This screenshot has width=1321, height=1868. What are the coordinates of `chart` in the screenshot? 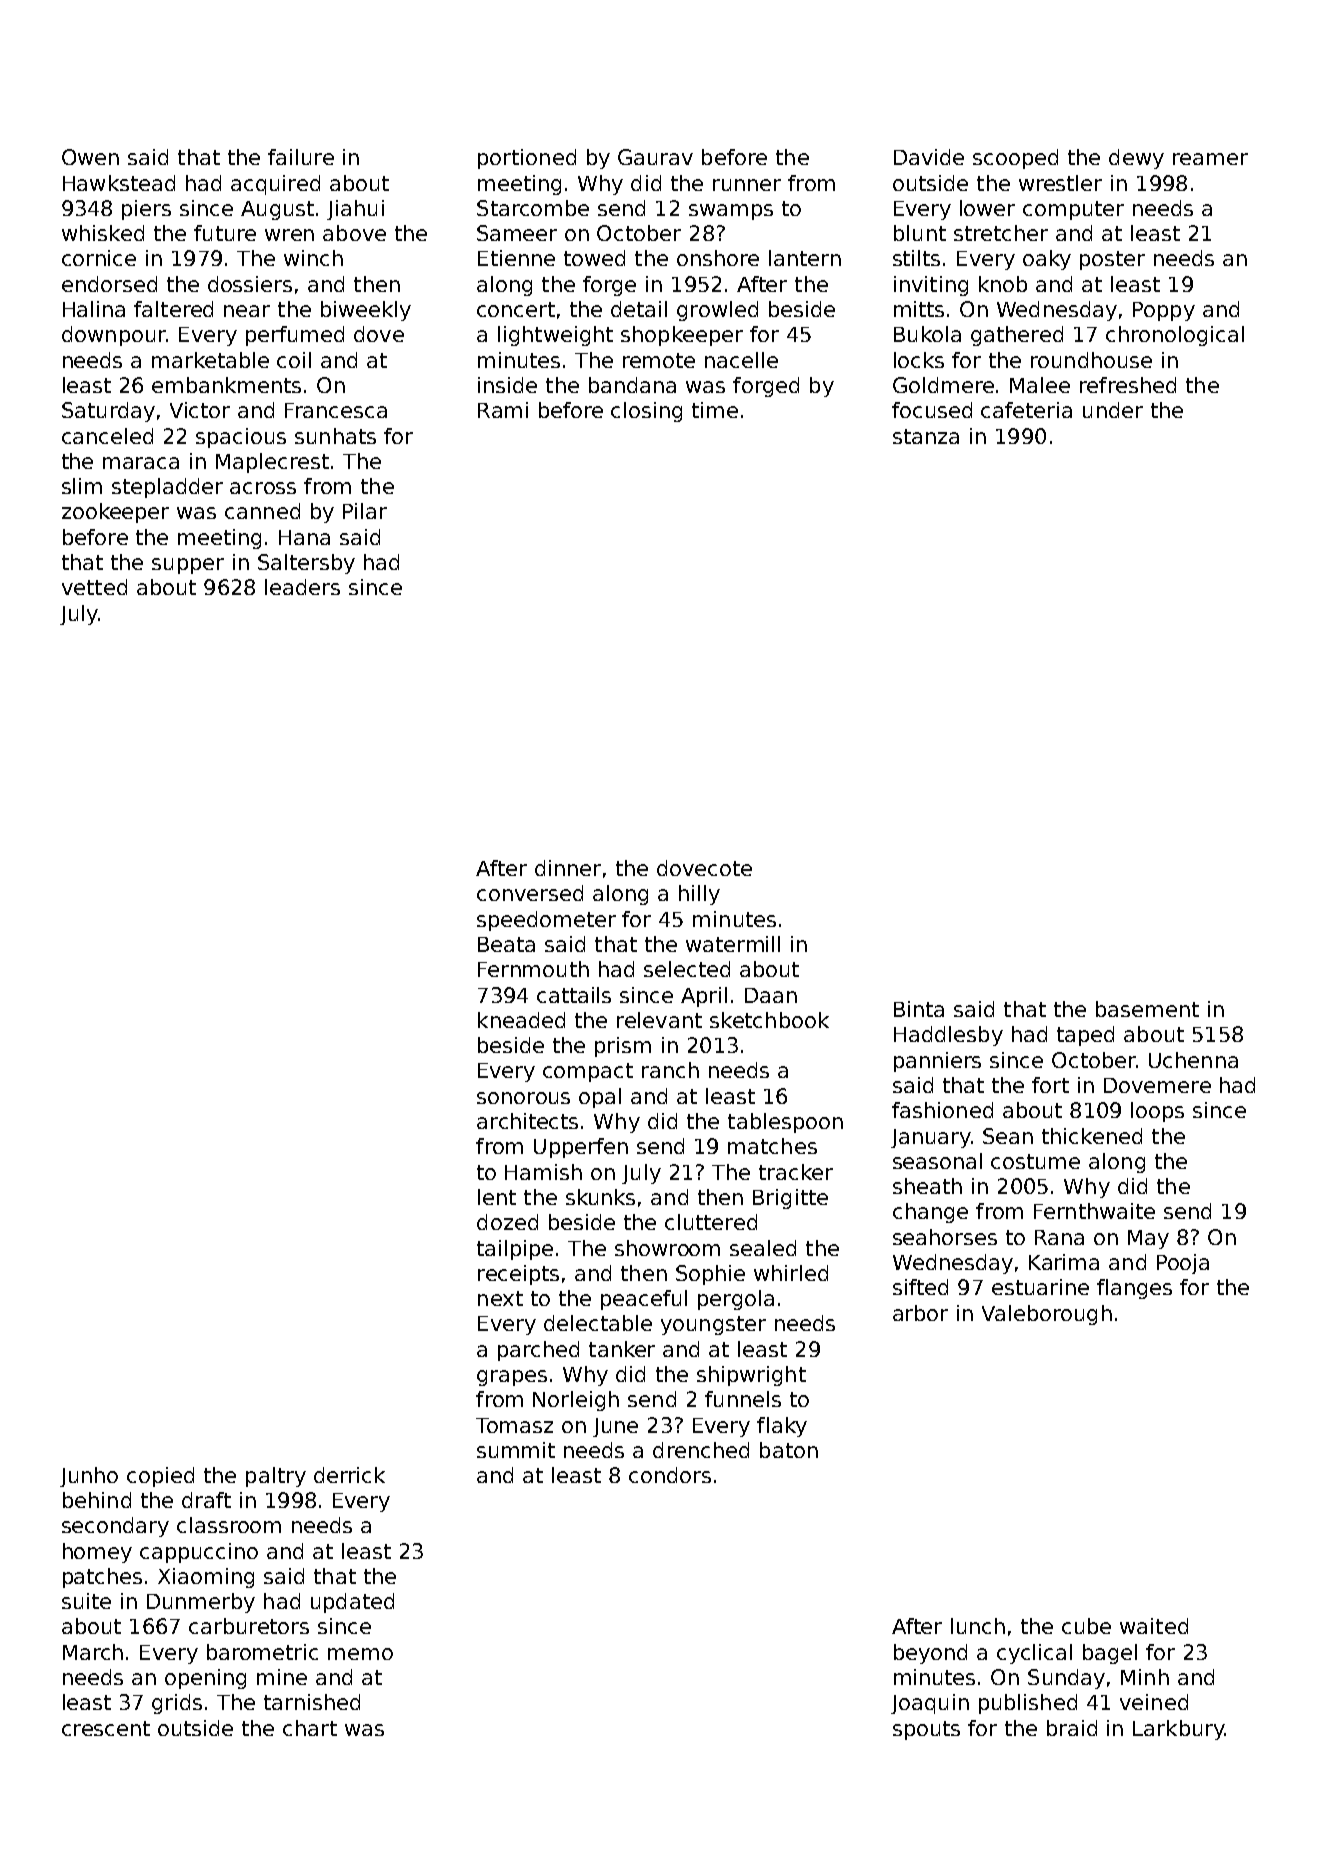 It's located at (310, 1728).
